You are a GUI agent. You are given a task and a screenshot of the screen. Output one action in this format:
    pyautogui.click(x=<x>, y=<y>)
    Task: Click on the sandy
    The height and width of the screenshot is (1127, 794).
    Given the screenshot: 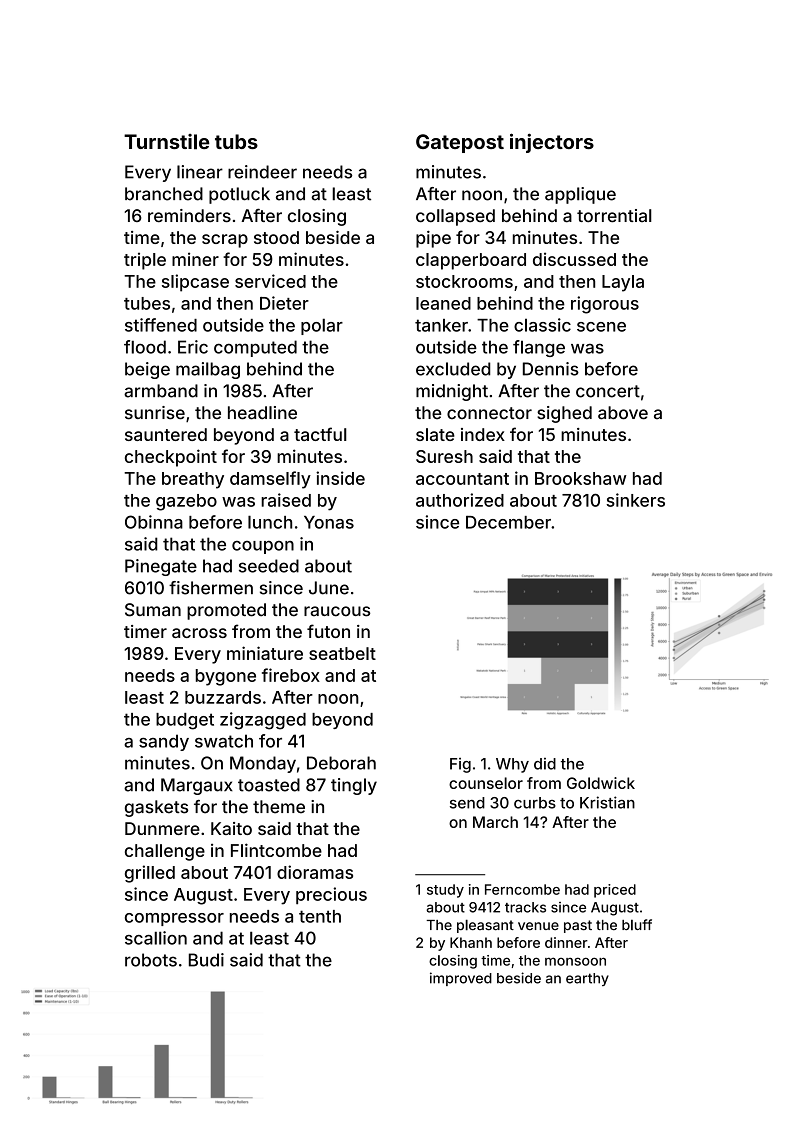 What is the action you would take?
    pyautogui.click(x=164, y=742)
